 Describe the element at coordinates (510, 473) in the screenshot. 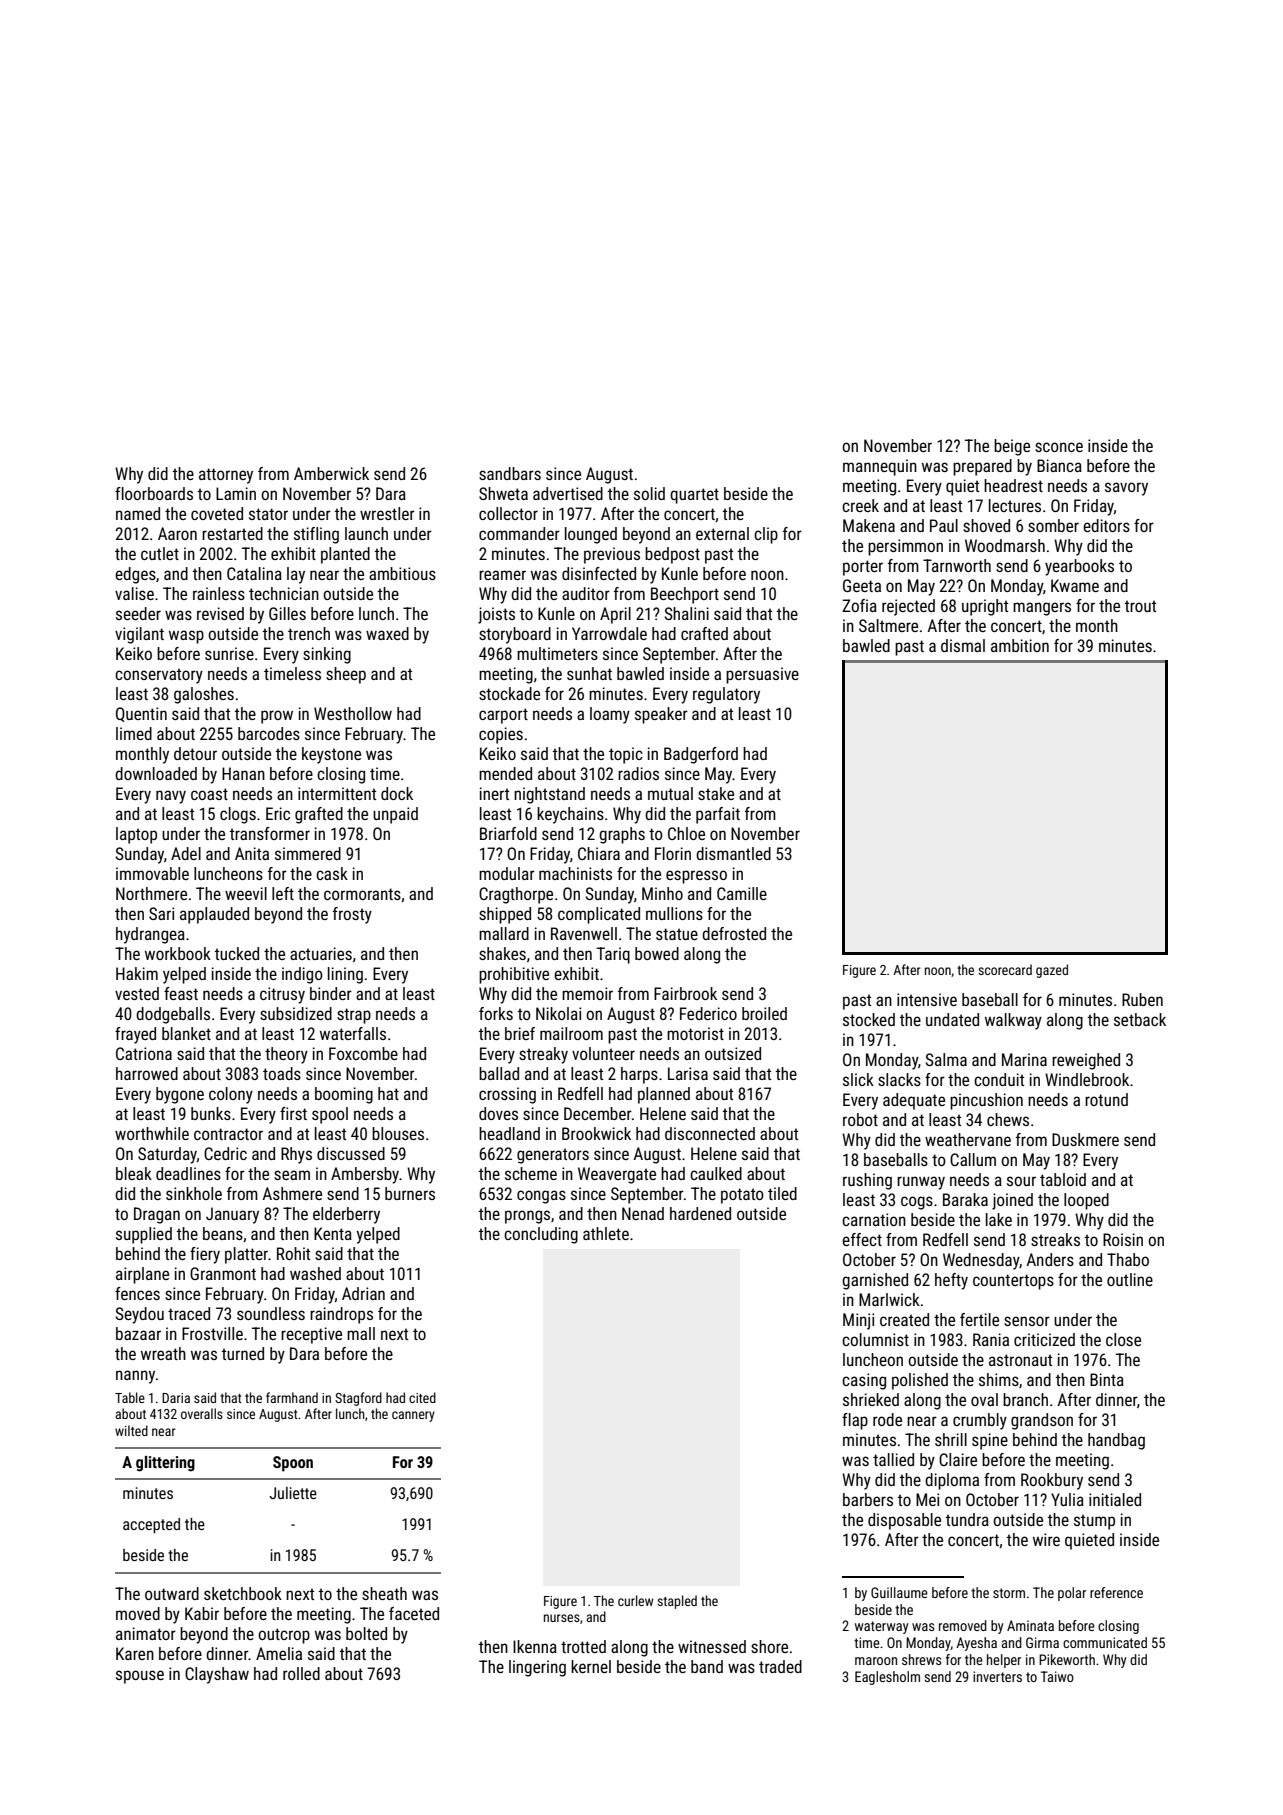

I see `sandbars` at that location.
